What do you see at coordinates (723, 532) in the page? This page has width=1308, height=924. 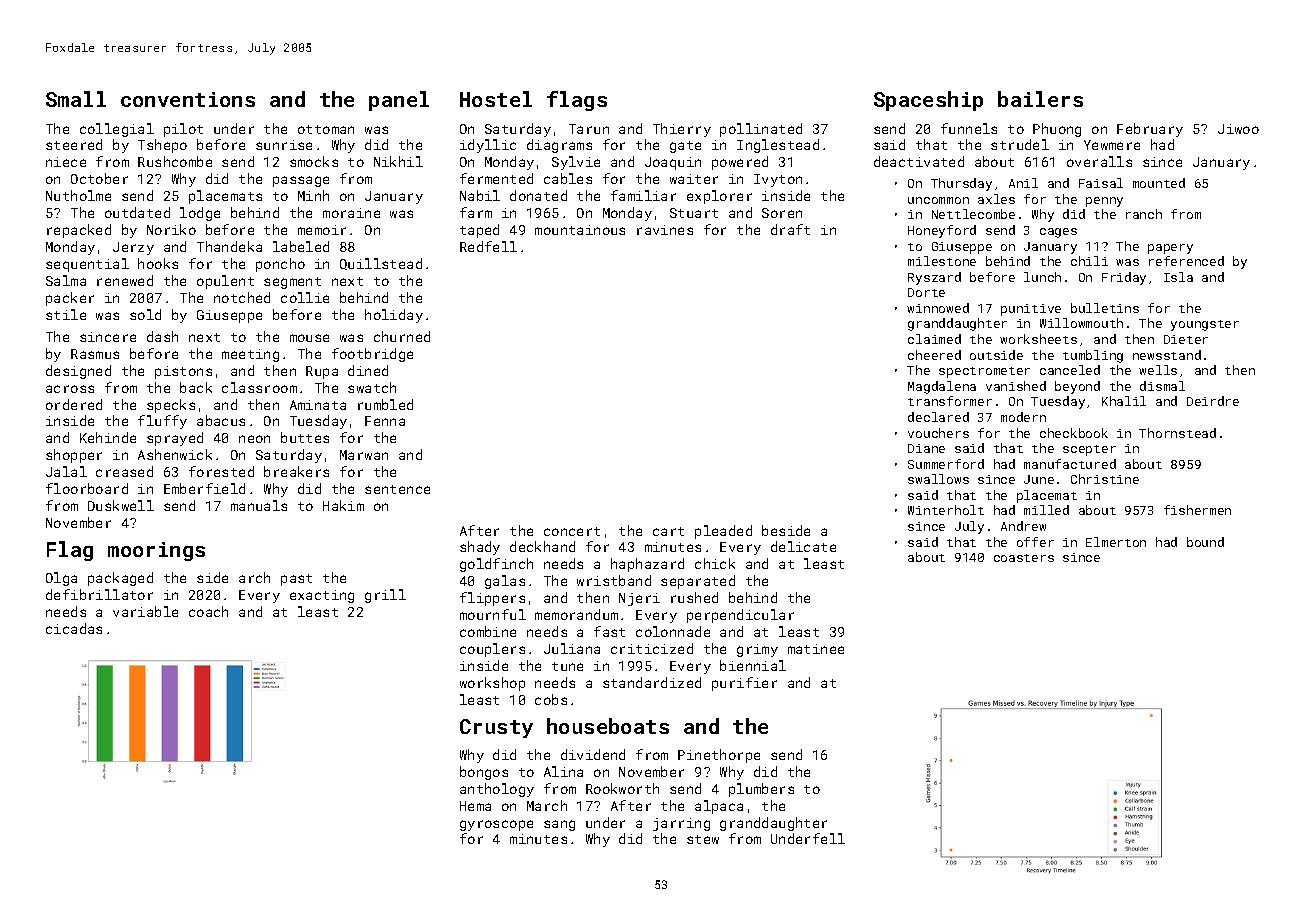 I see `pleaded` at bounding box center [723, 532].
